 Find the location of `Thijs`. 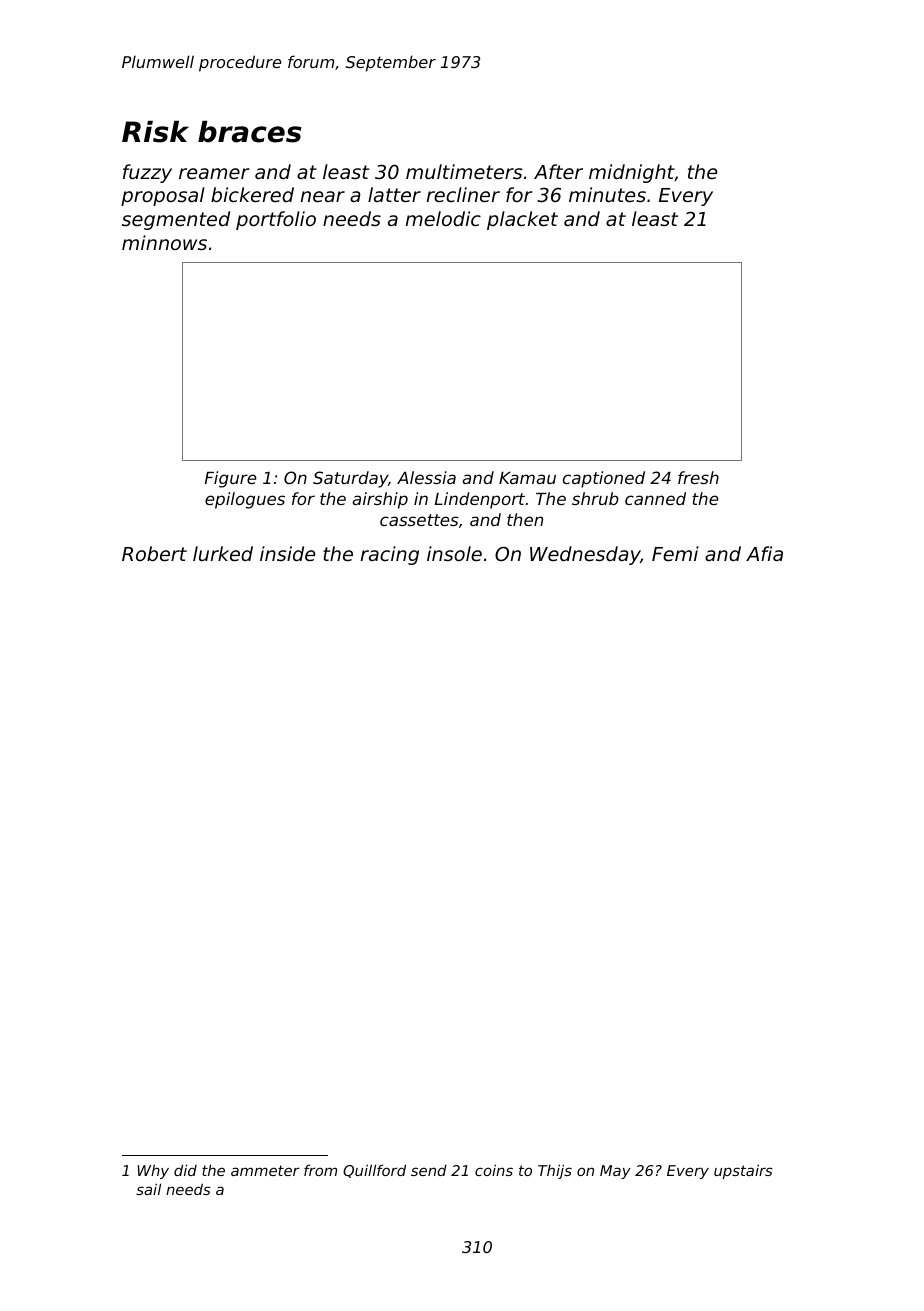

Thijs is located at coordinates (555, 1171).
